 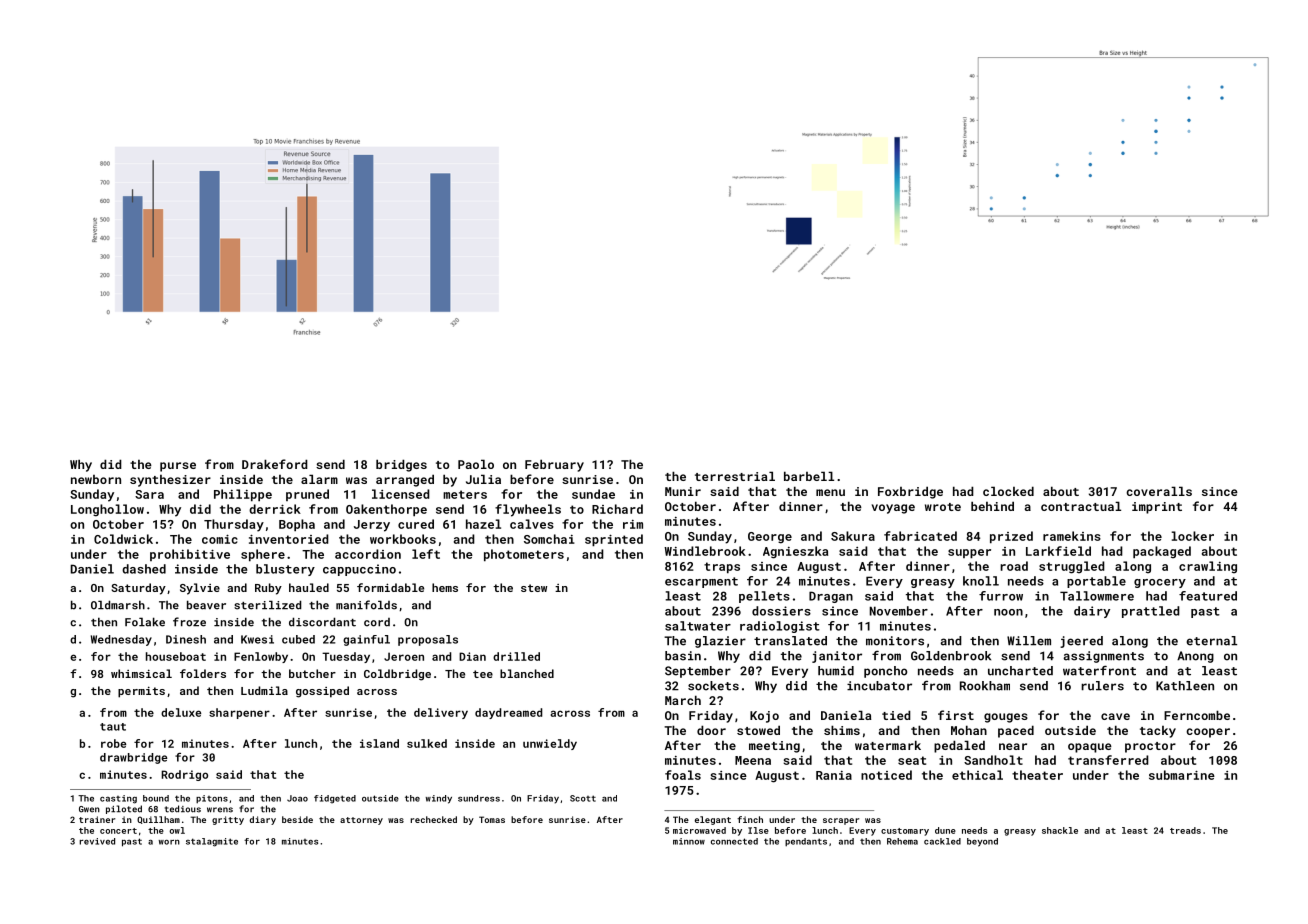 What do you see at coordinates (1185, 830) in the document?
I see `treads` at bounding box center [1185, 830].
